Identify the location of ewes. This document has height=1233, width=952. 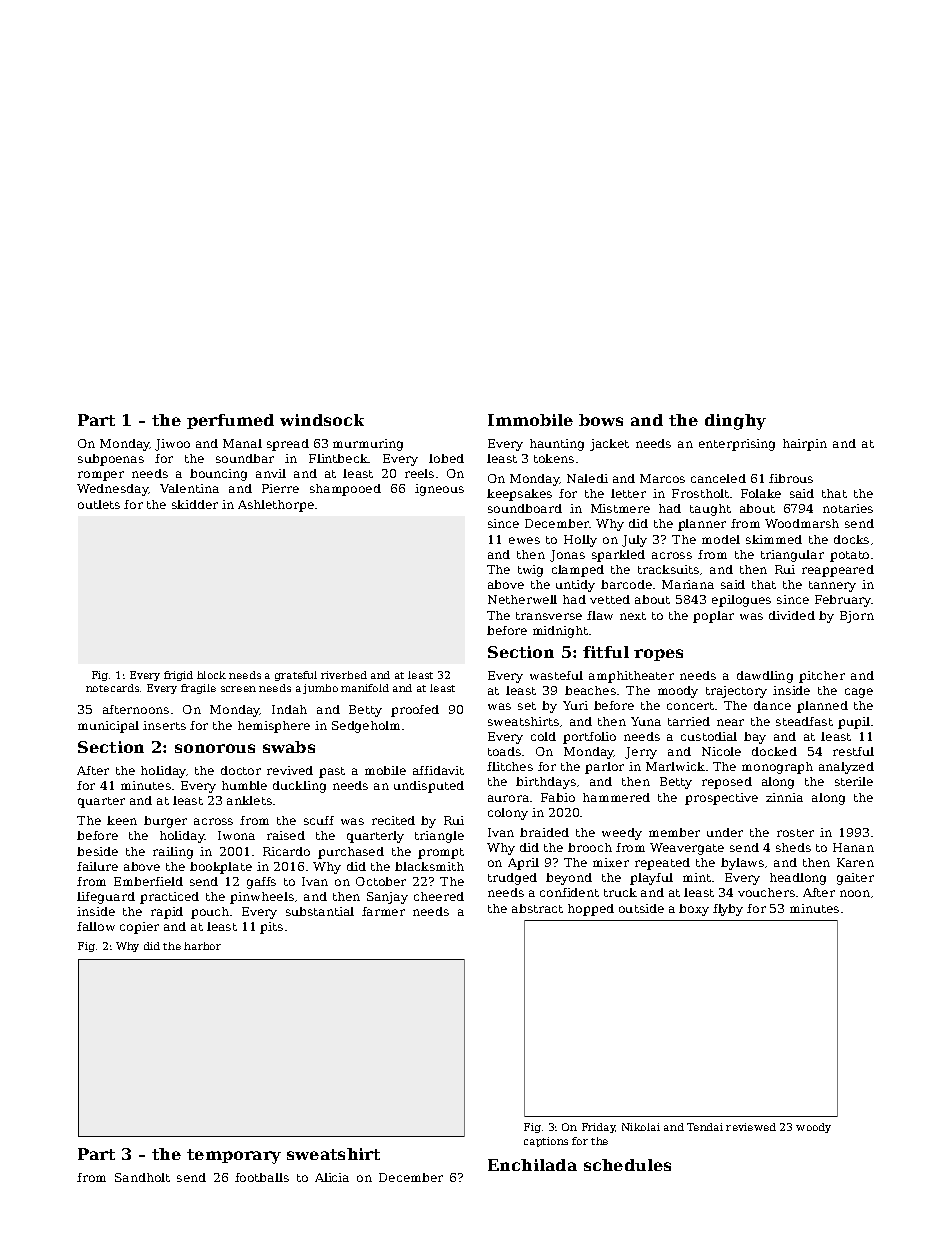
(524, 540).
